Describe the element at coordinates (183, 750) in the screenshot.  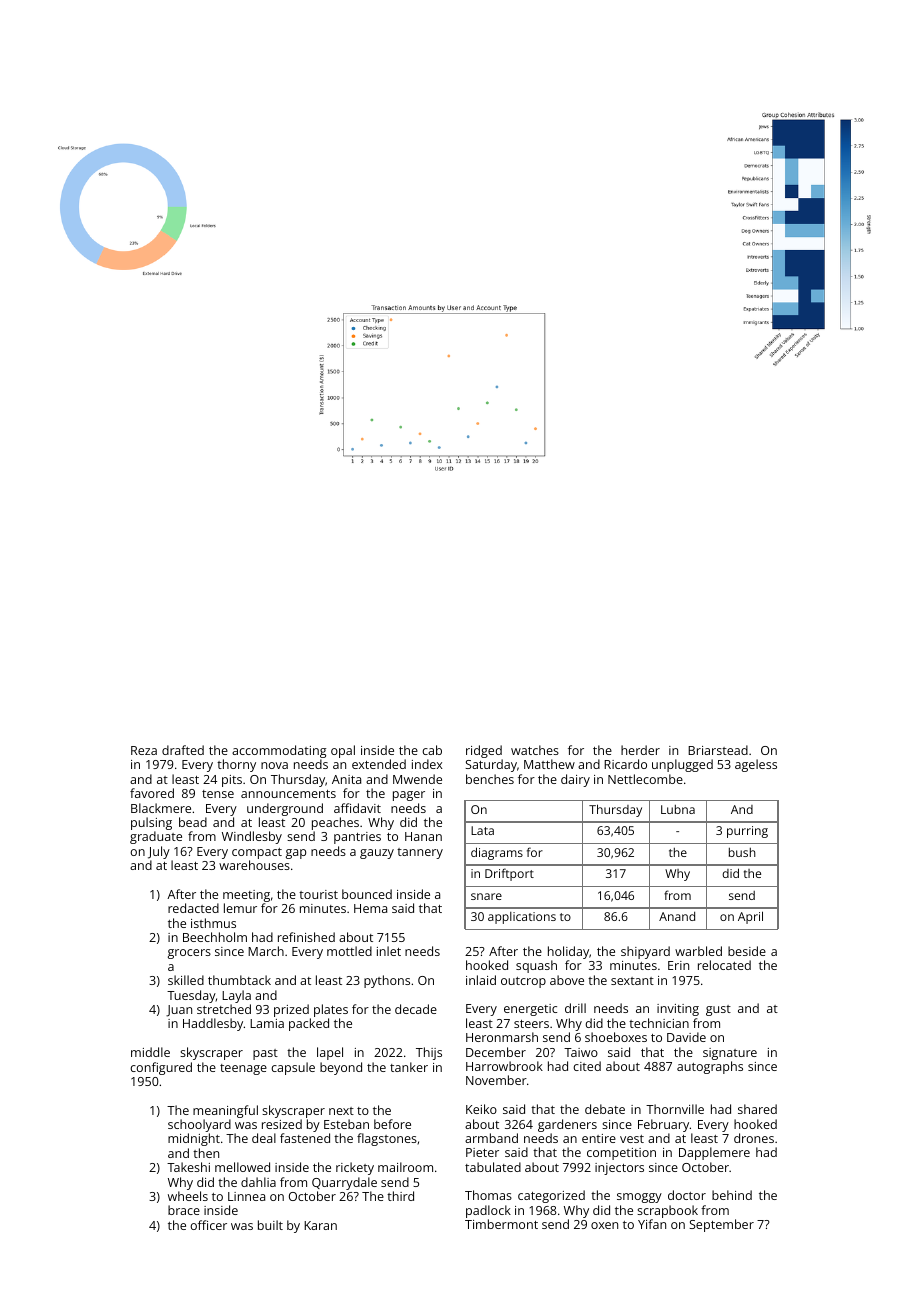
I see `drafted` at that location.
